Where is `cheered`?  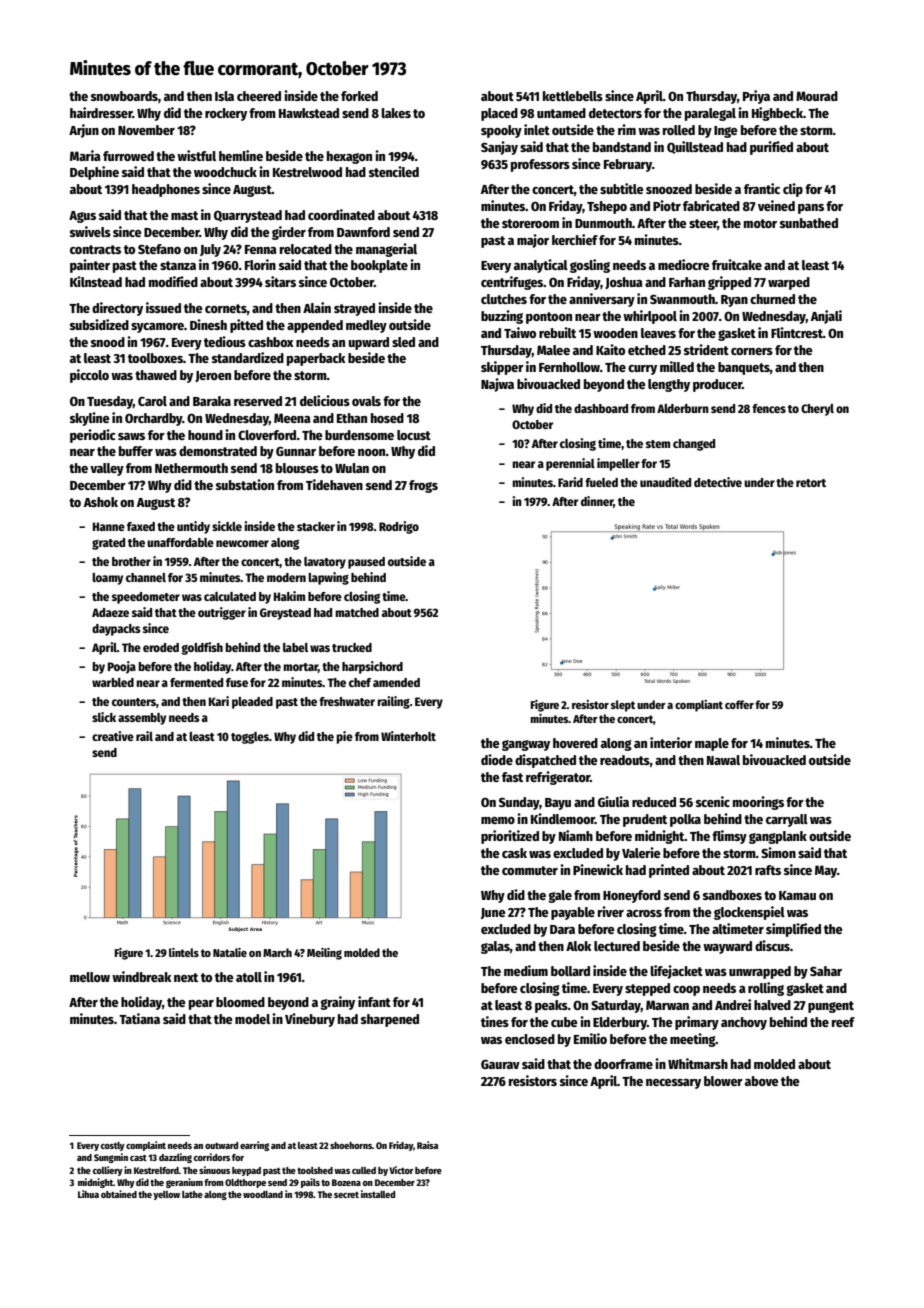
cheered is located at coordinates (259, 96).
